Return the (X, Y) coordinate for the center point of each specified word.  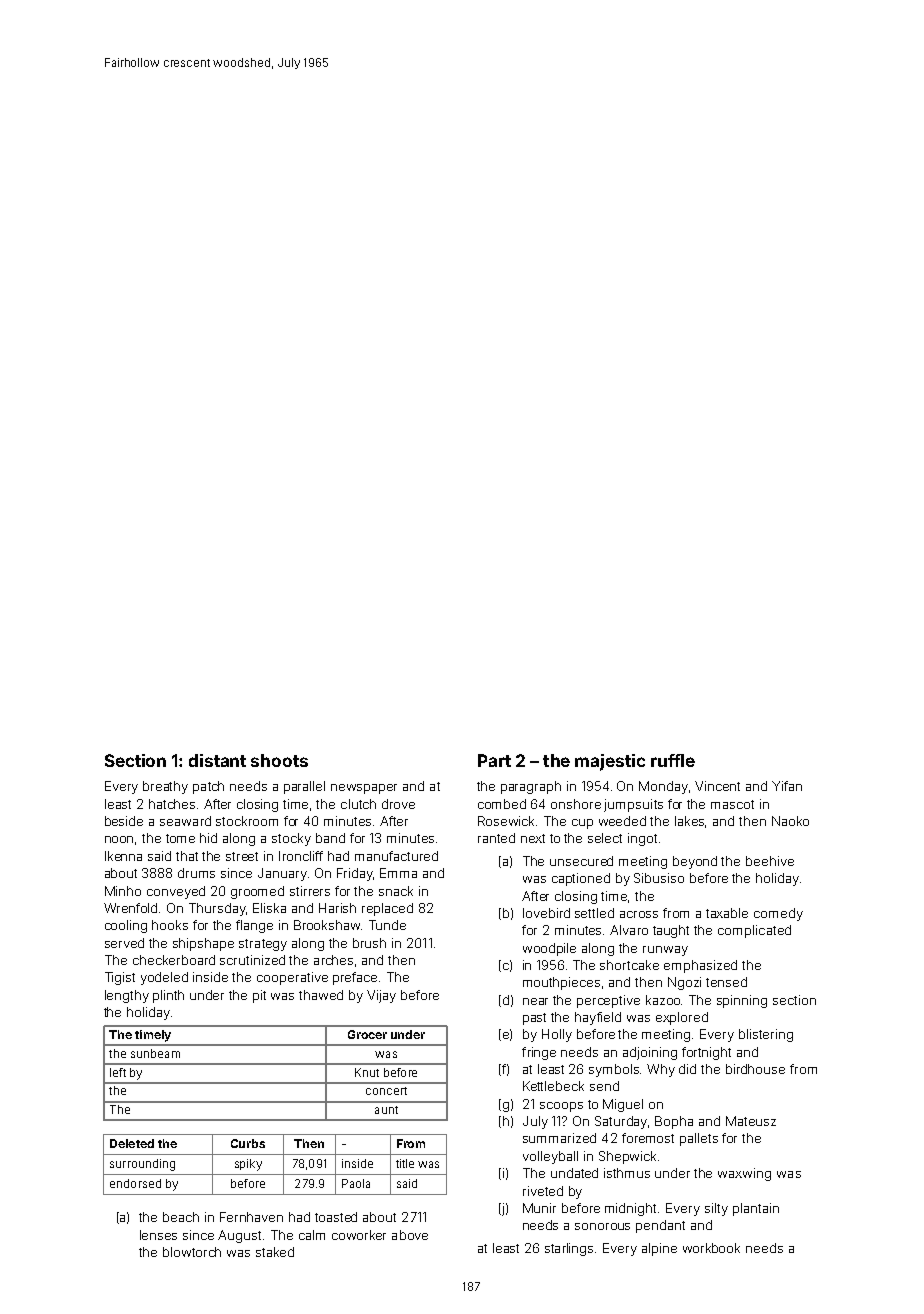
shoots (279, 760)
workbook (711, 1248)
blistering (766, 1035)
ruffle (673, 760)
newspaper (364, 789)
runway (665, 951)
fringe (539, 1053)
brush (369, 943)
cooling (126, 926)
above (410, 1235)
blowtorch (192, 1252)
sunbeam (155, 1053)
